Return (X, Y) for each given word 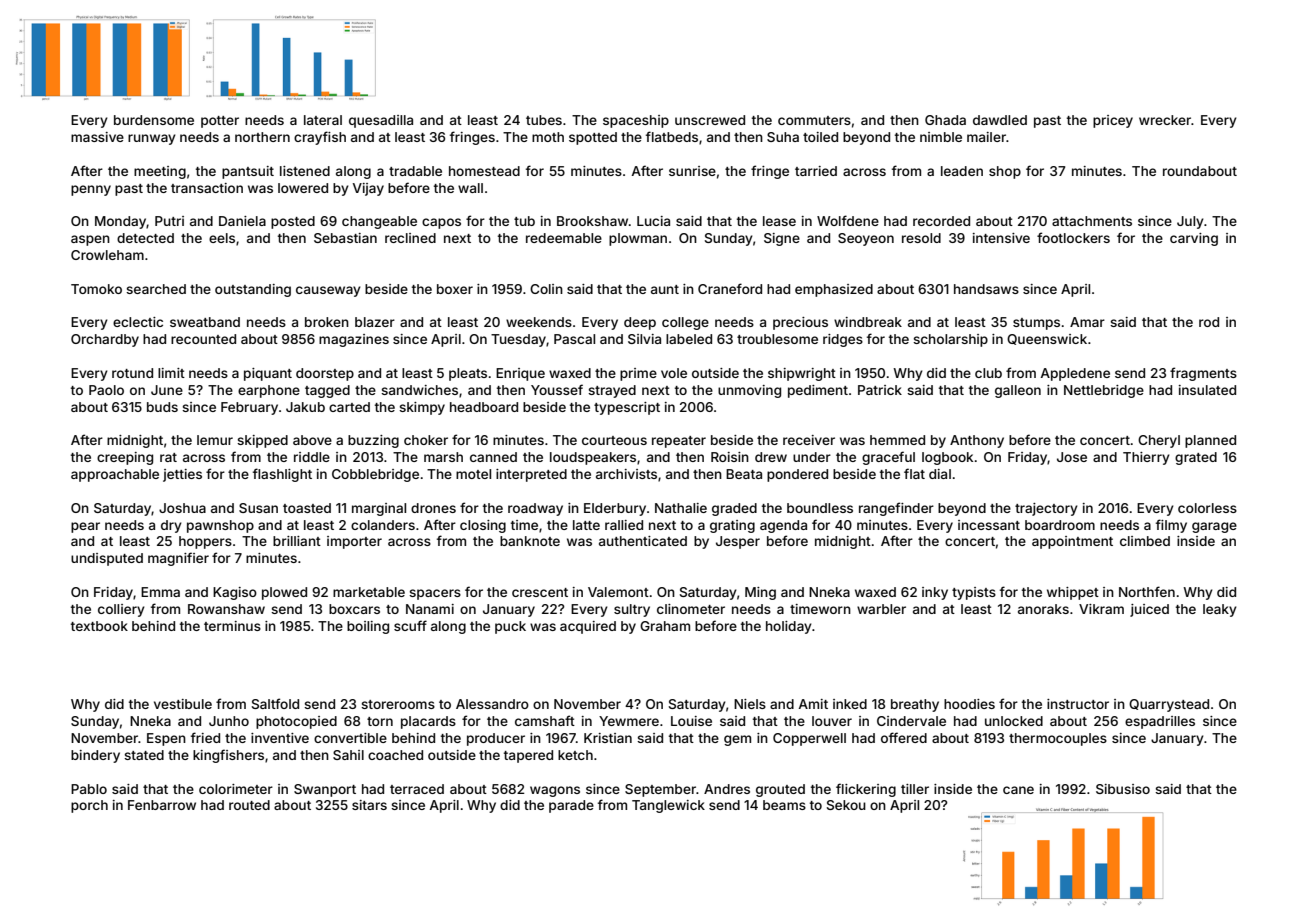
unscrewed (710, 120)
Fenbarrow (162, 805)
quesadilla (381, 121)
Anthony (977, 441)
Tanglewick (668, 806)
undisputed (107, 559)
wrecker (1165, 120)
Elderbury (615, 509)
